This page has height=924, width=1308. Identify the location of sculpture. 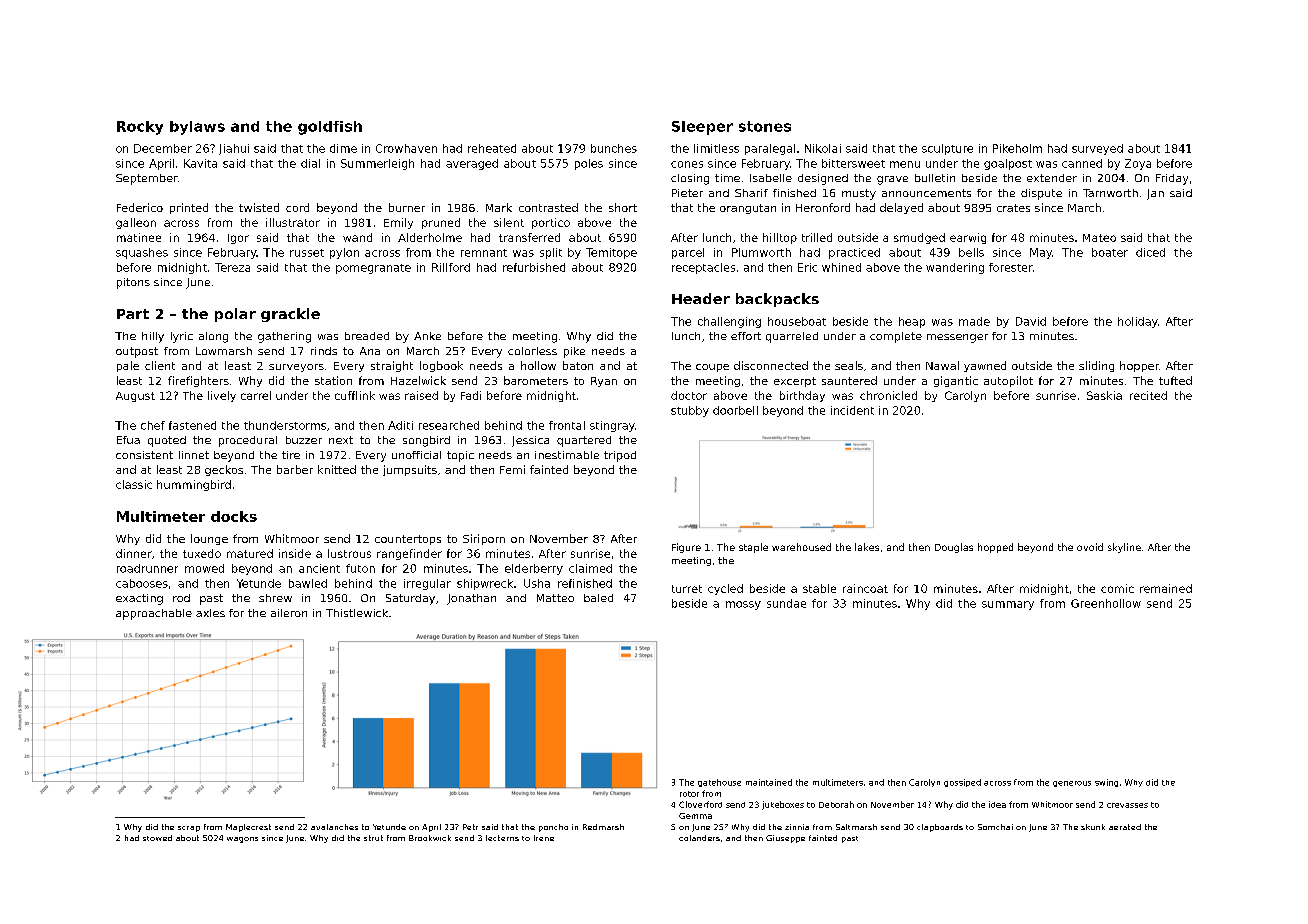
(947, 149).
